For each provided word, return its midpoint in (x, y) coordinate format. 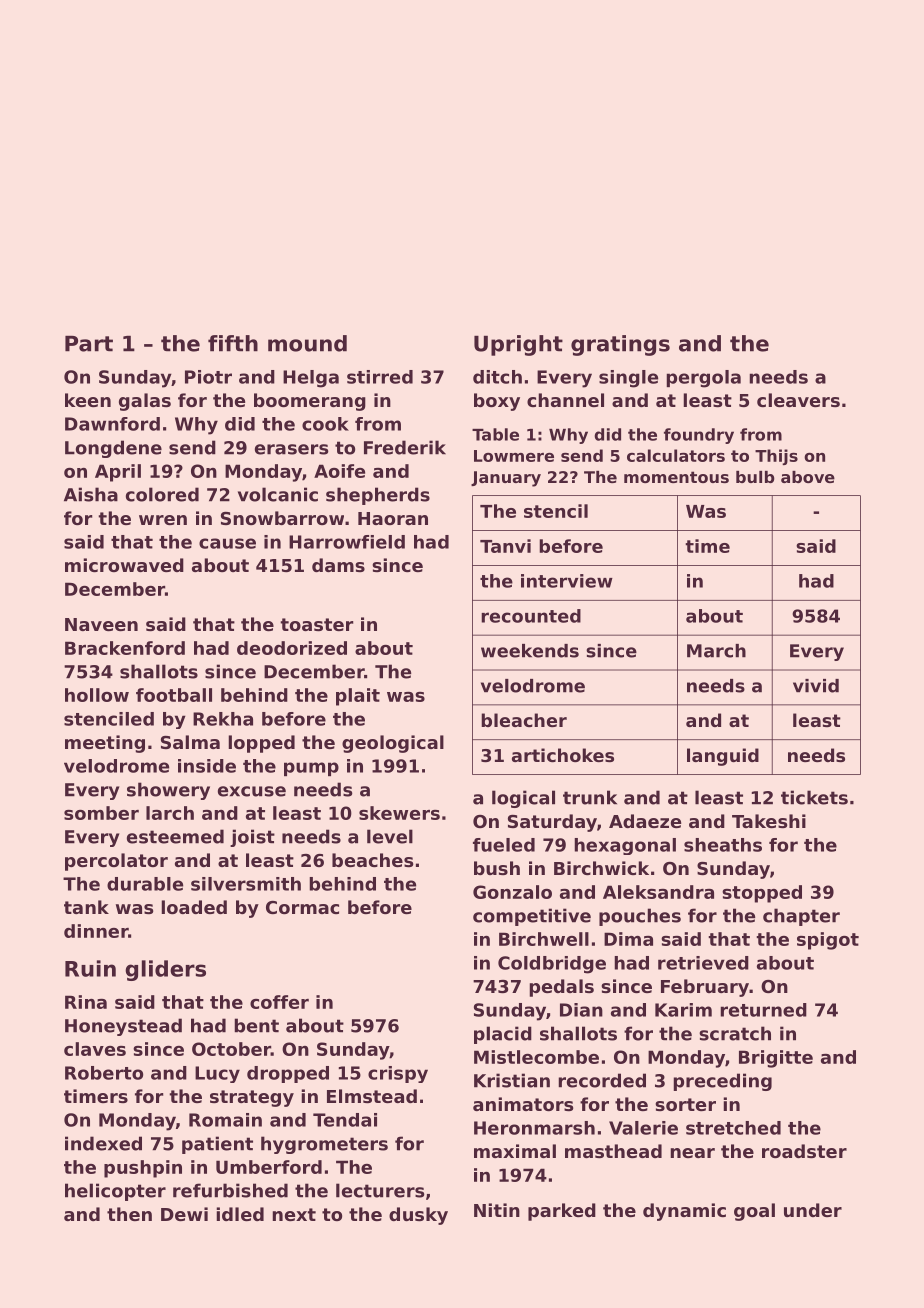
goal (754, 1212)
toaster (316, 624)
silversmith (246, 884)
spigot (828, 941)
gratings (620, 345)
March (716, 651)
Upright (518, 345)
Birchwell (544, 939)
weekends (530, 651)
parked (562, 1212)
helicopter (115, 1192)
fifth (233, 343)
